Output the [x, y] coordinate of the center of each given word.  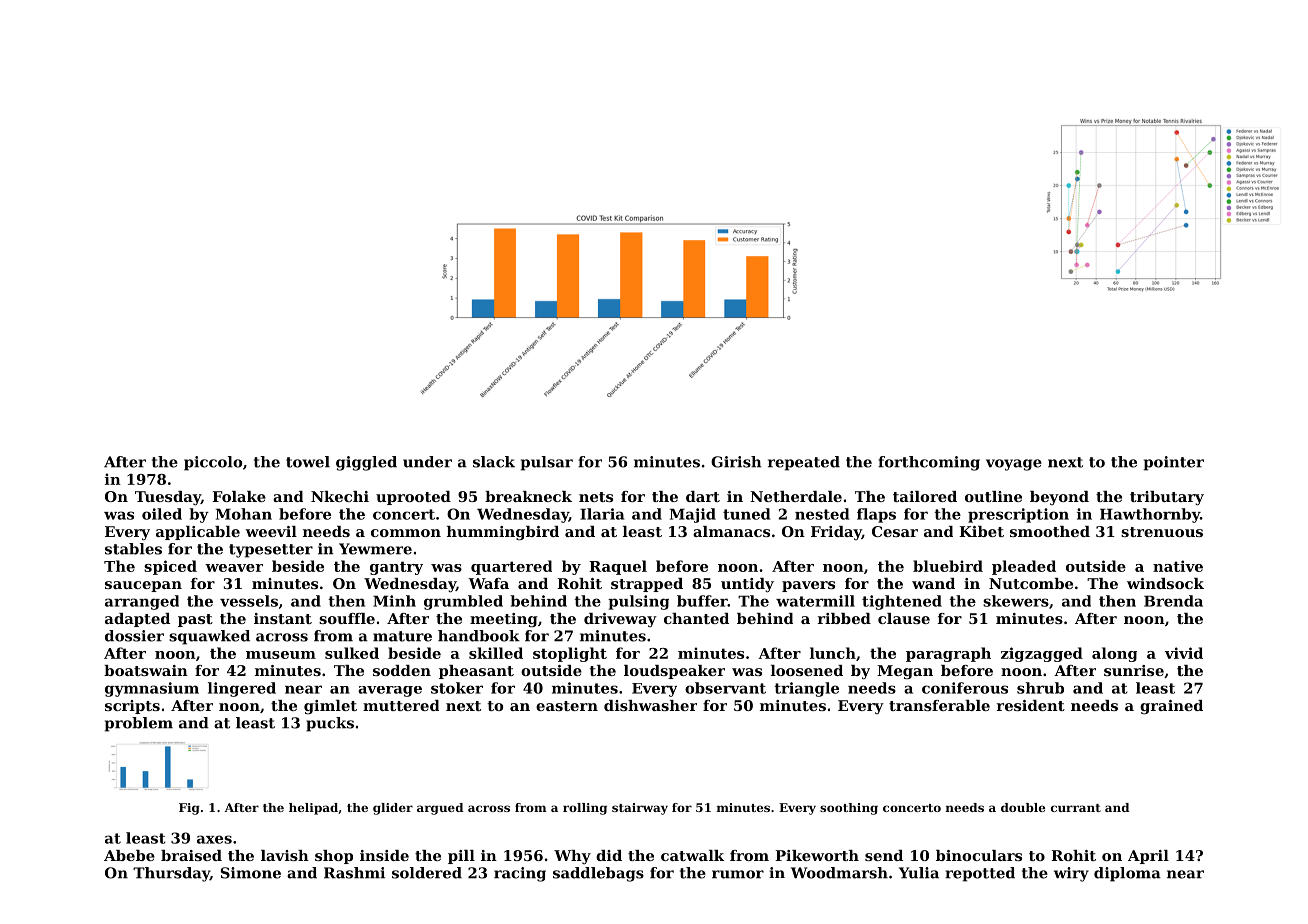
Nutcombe [1031, 583]
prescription [1018, 515]
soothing [849, 809]
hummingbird [503, 533]
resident [1031, 705]
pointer [1174, 463]
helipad [313, 809]
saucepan [143, 586]
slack [494, 462]
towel [308, 462]
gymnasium [152, 689]
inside [384, 855]
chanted [696, 618]
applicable [198, 533]
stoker [457, 688]
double [1023, 807]
